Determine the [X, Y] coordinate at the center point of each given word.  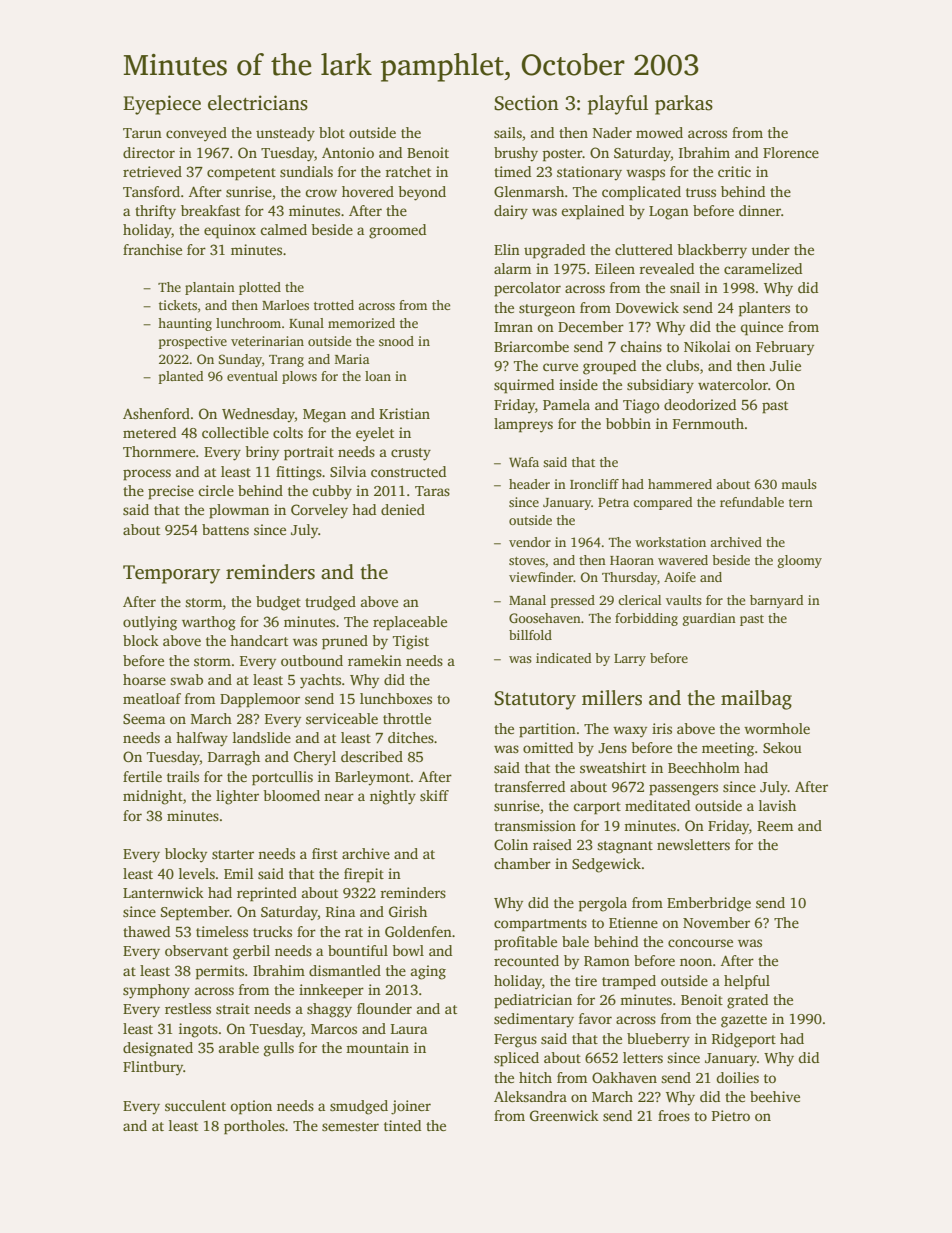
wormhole [777, 728]
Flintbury [153, 1068]
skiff [434, 795]
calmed [283, 229]
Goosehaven [545, 618]
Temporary [171, 574]
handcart [259, 640]
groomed [397, 231]
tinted [402, 1125]
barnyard [776, 601]
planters [764, 309]
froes [674, 1115]
